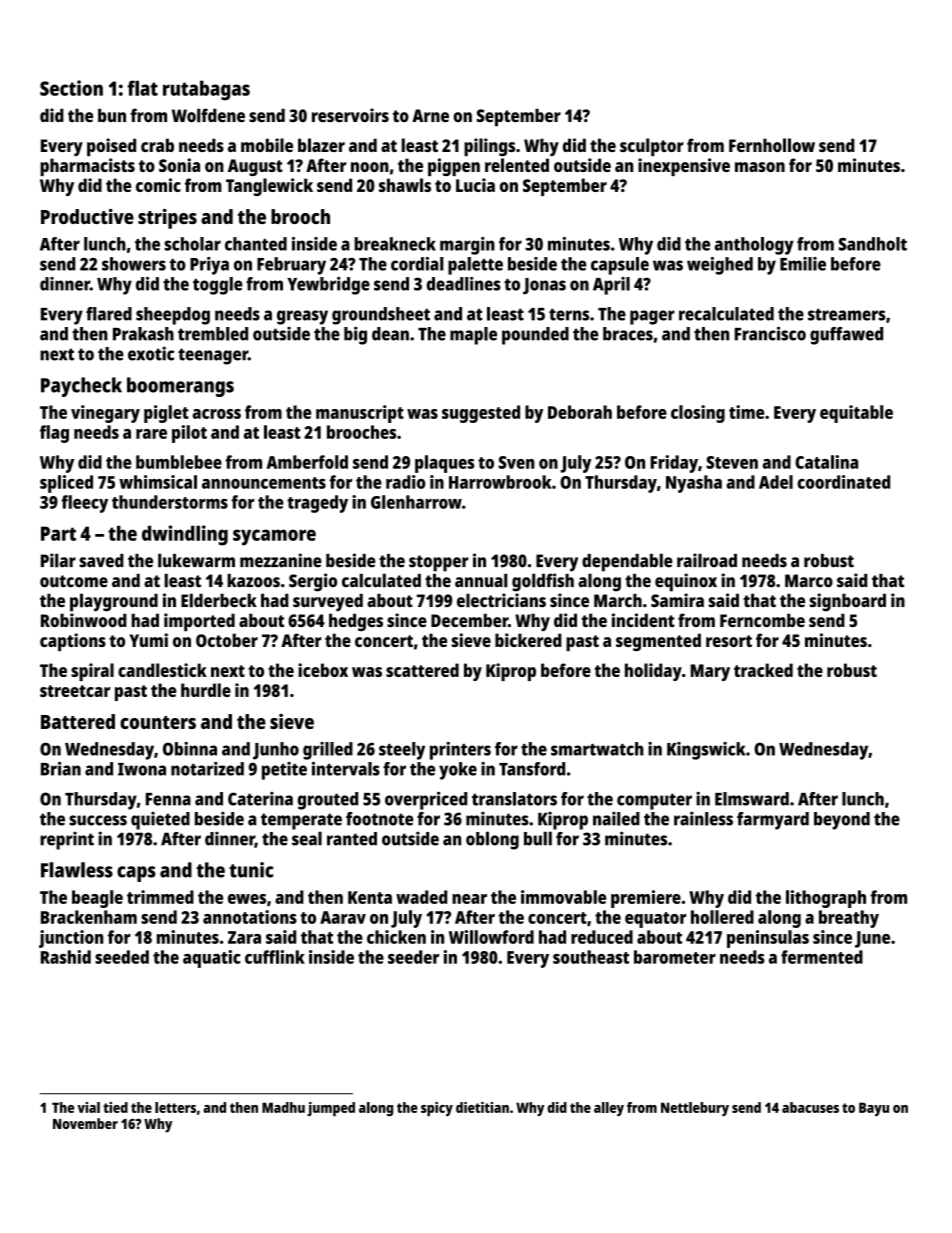 The image size is (952, 1233). Describe the element at coordinates (500, 482) in the screenshot. I see `Harrowbrook` at that location.
